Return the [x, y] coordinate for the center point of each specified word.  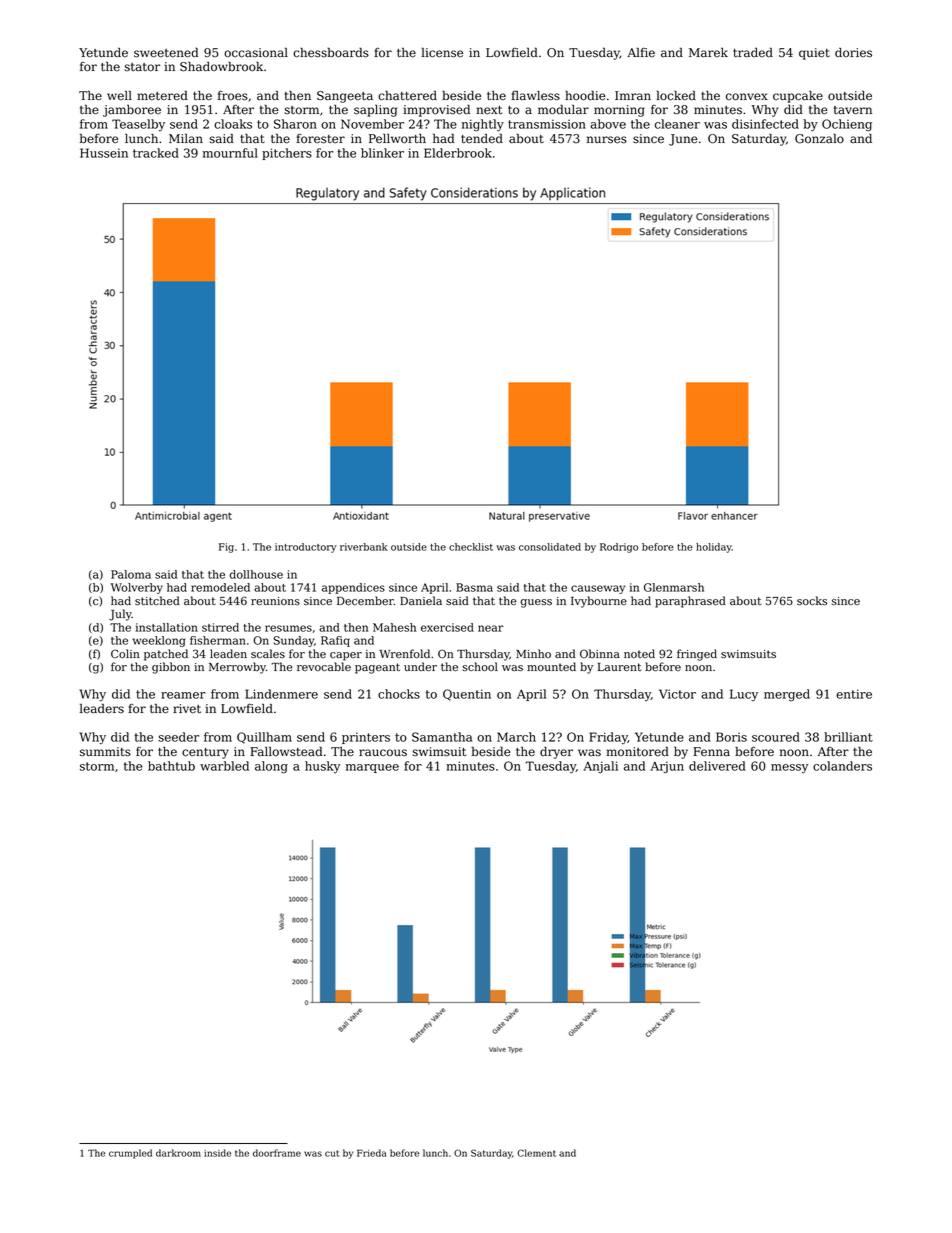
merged [787, 695]
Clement [536, 1153]
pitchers [287, 154]
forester [320, 138]
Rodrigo [619, 548]
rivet [187, 709]
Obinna [600, 653]
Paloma [131, 574]
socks [812, 600]
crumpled [130, 1154]
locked [676, 95]
